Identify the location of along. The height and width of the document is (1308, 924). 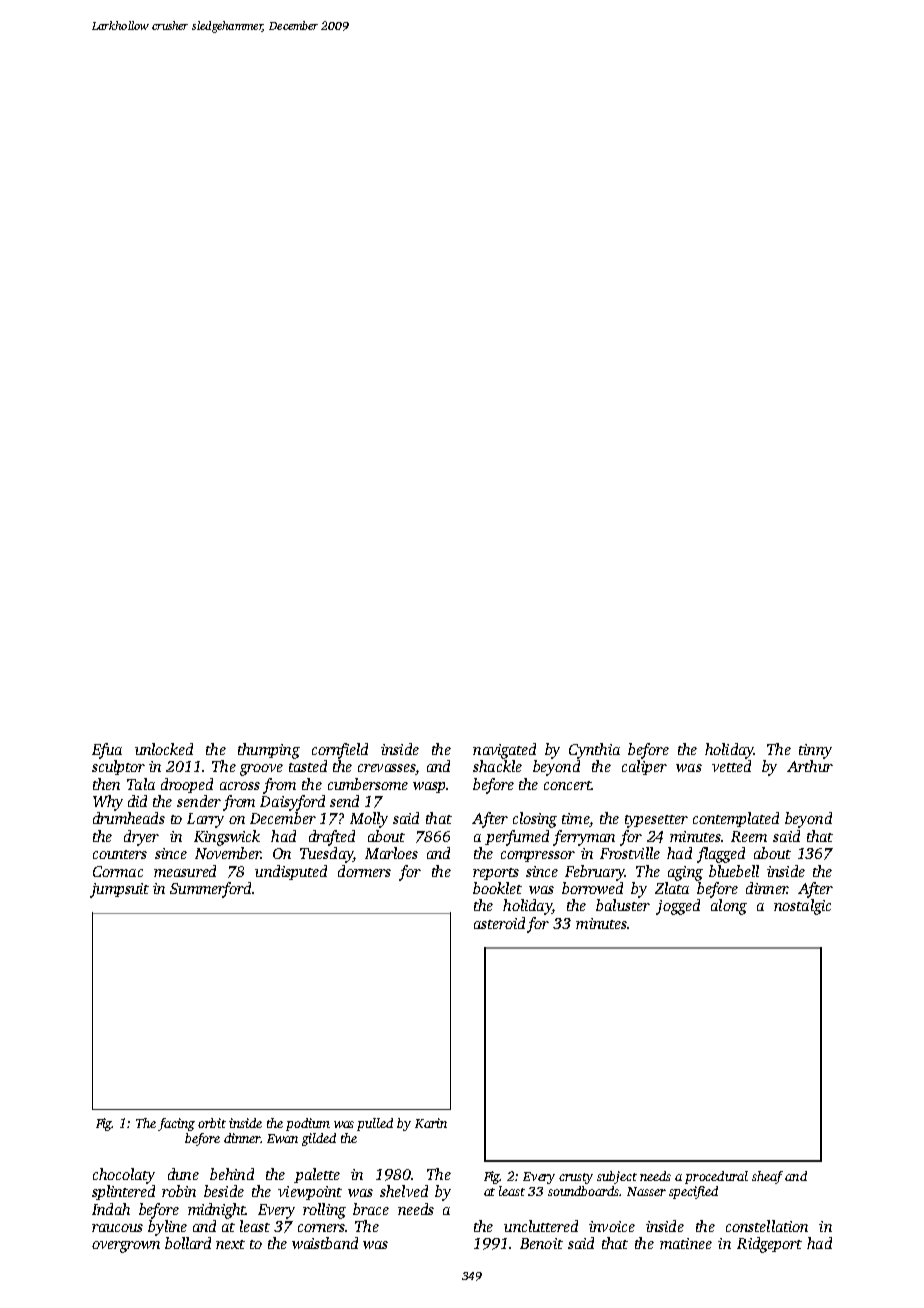
(729, 907).
